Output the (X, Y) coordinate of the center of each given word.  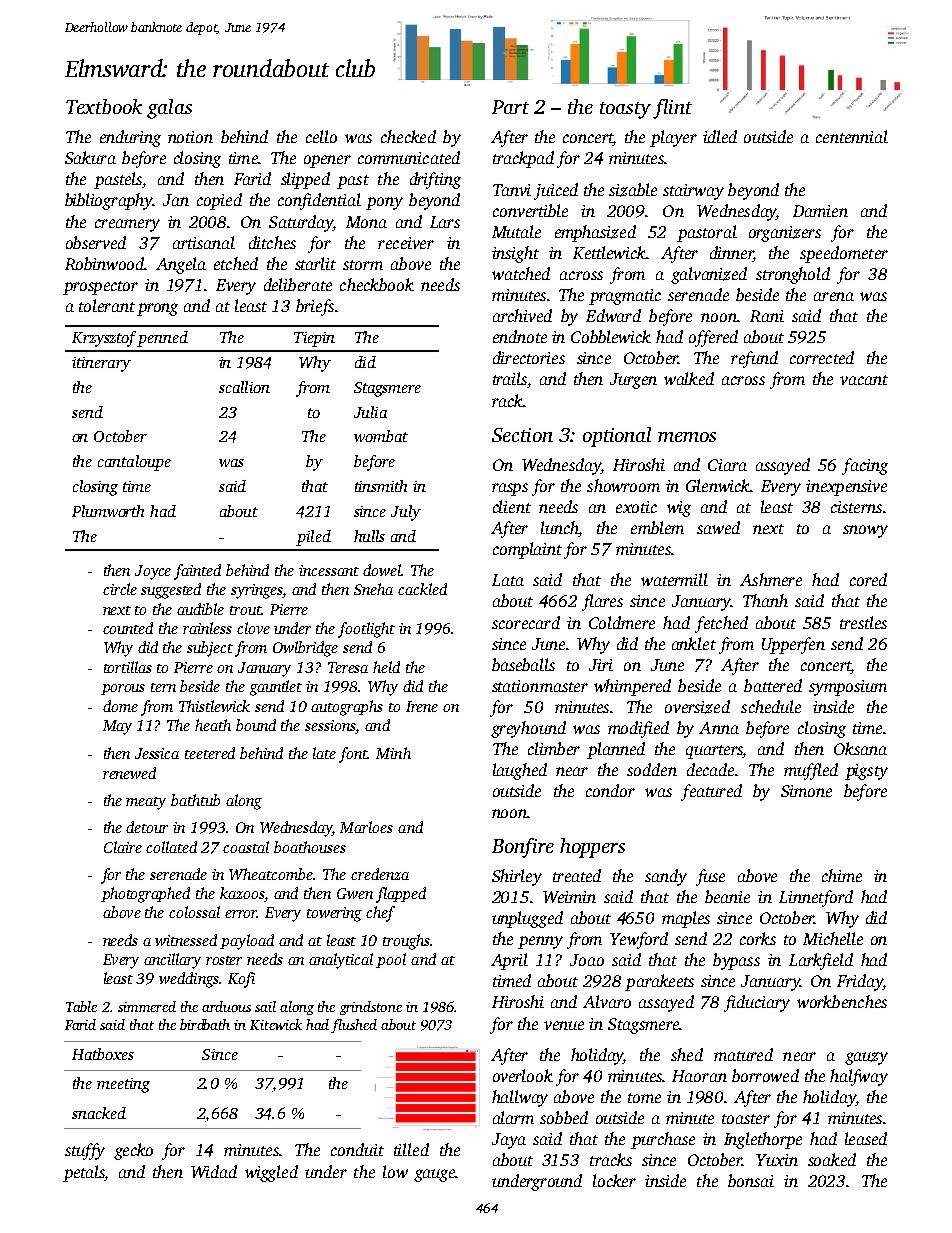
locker (614, 1180)
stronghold (793, 275)
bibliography (108, 201)
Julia (370, 412)
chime (842, 875)
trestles (863, 622)
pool (391, 960)
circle (120, 589)
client (512, 506)
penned (163, 339)
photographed (145, 895)
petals (84, 1173)
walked (689, 378)
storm (363, 265)
